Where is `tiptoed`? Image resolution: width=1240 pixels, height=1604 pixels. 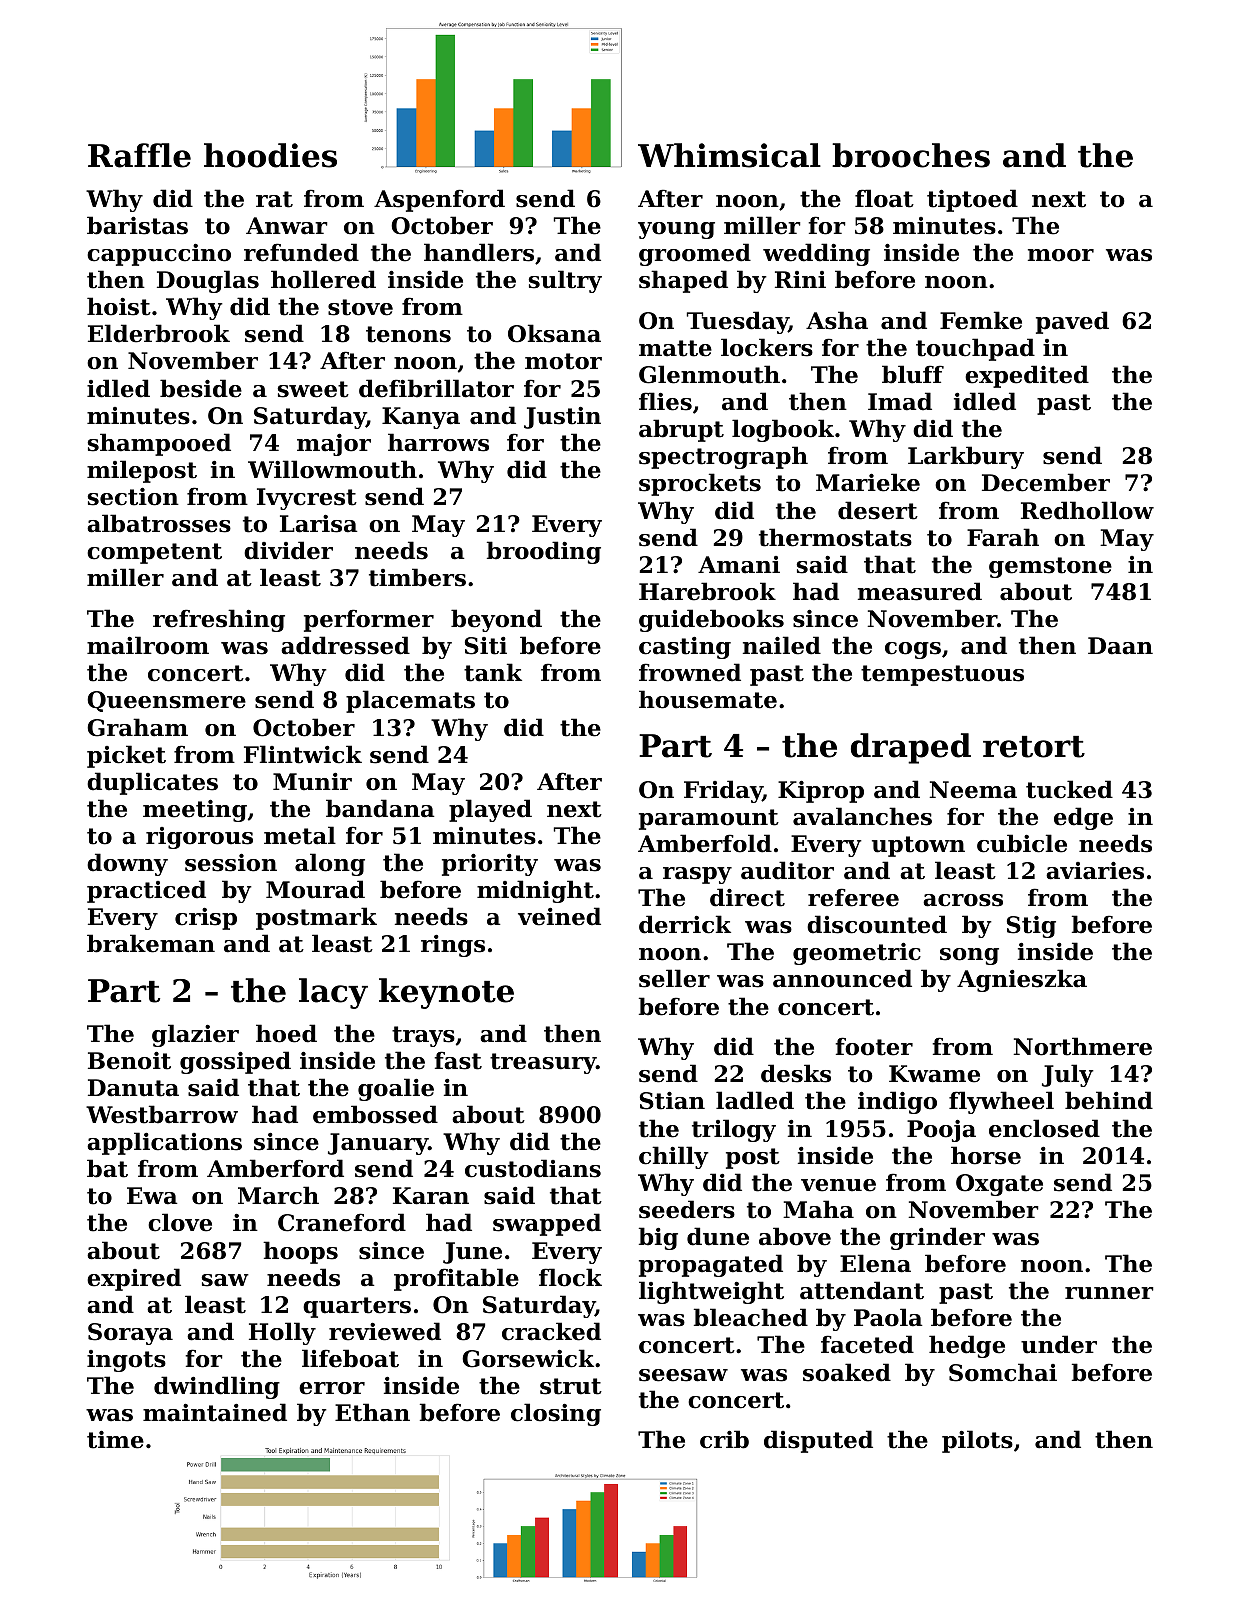 tiptoed is located at coordinates (972, 200).
